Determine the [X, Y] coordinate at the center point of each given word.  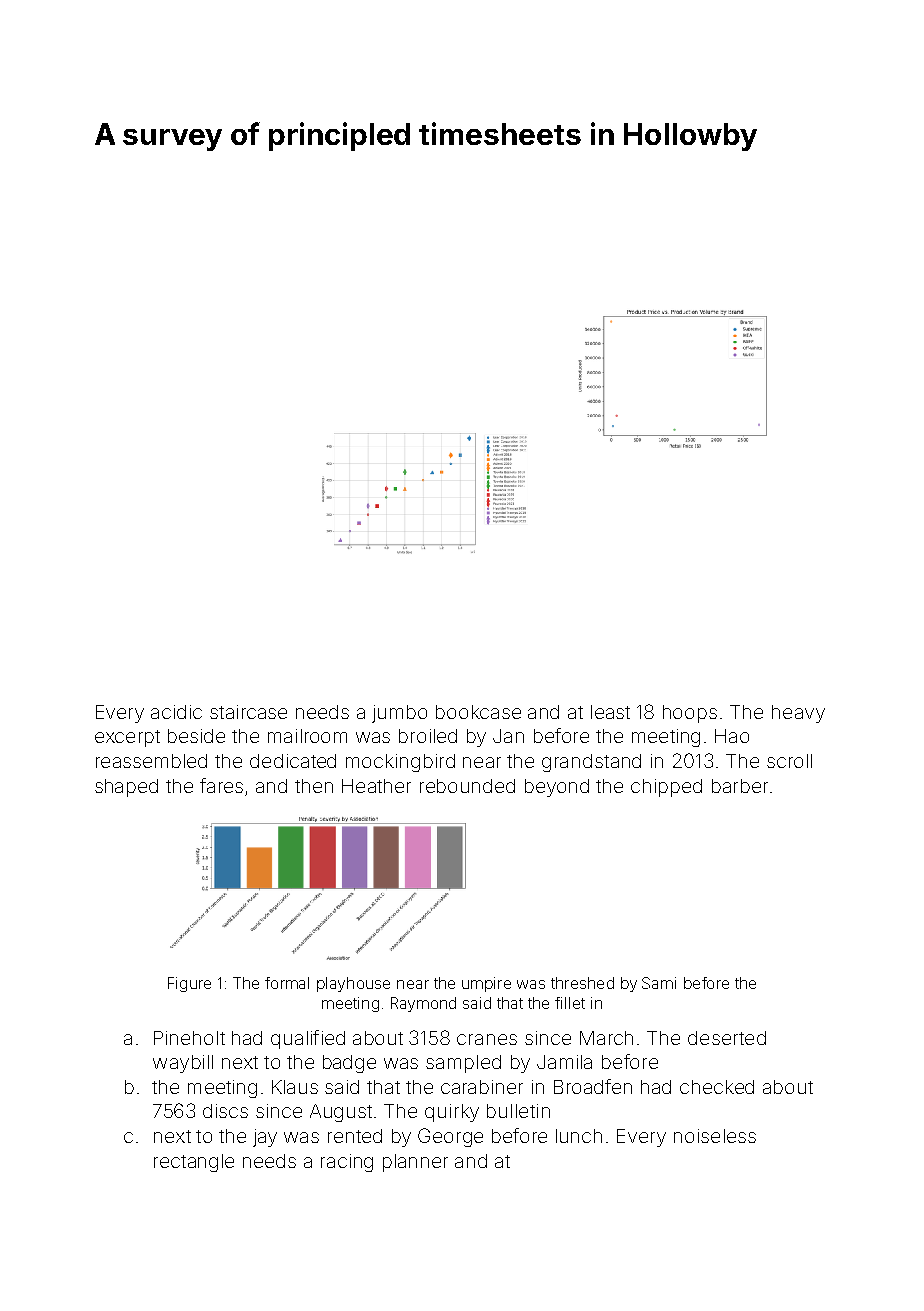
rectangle [194, 1163]
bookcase [478, 712]
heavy [798, 714]
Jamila [564, 1062]
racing [347, 1163]
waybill [183, 1064]
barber [740, 786]
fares [221, 785]
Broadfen [593, 1086]
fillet [570, 1003]
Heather [376, 786]
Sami [659, 983]
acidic [176, 712]
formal [287, 983]
